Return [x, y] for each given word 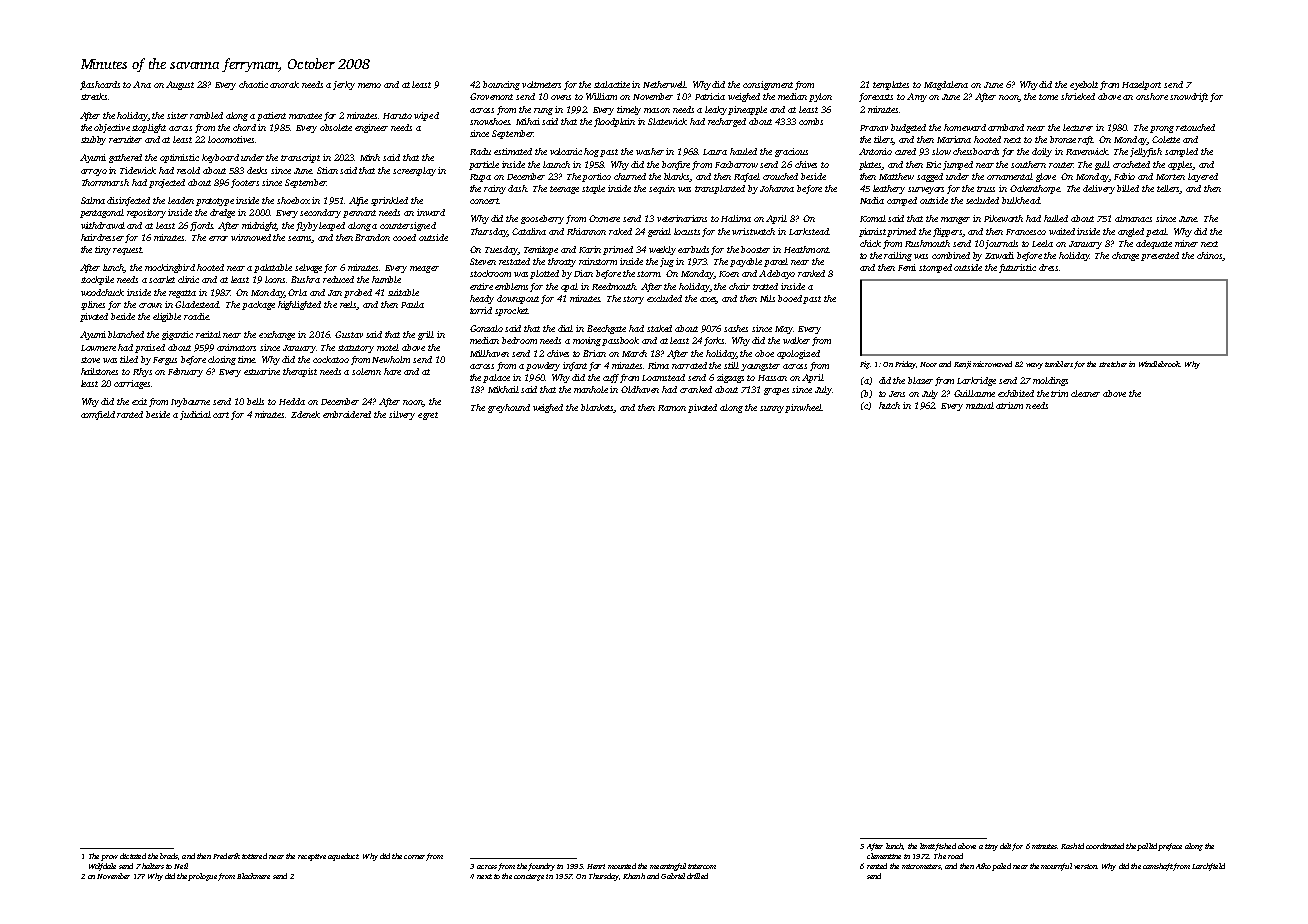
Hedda [292, 401]
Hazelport [1141, 85]
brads [169, 856]
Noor [928, 364]
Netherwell [665, 84]
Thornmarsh [105, 182]
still [731, 365]
